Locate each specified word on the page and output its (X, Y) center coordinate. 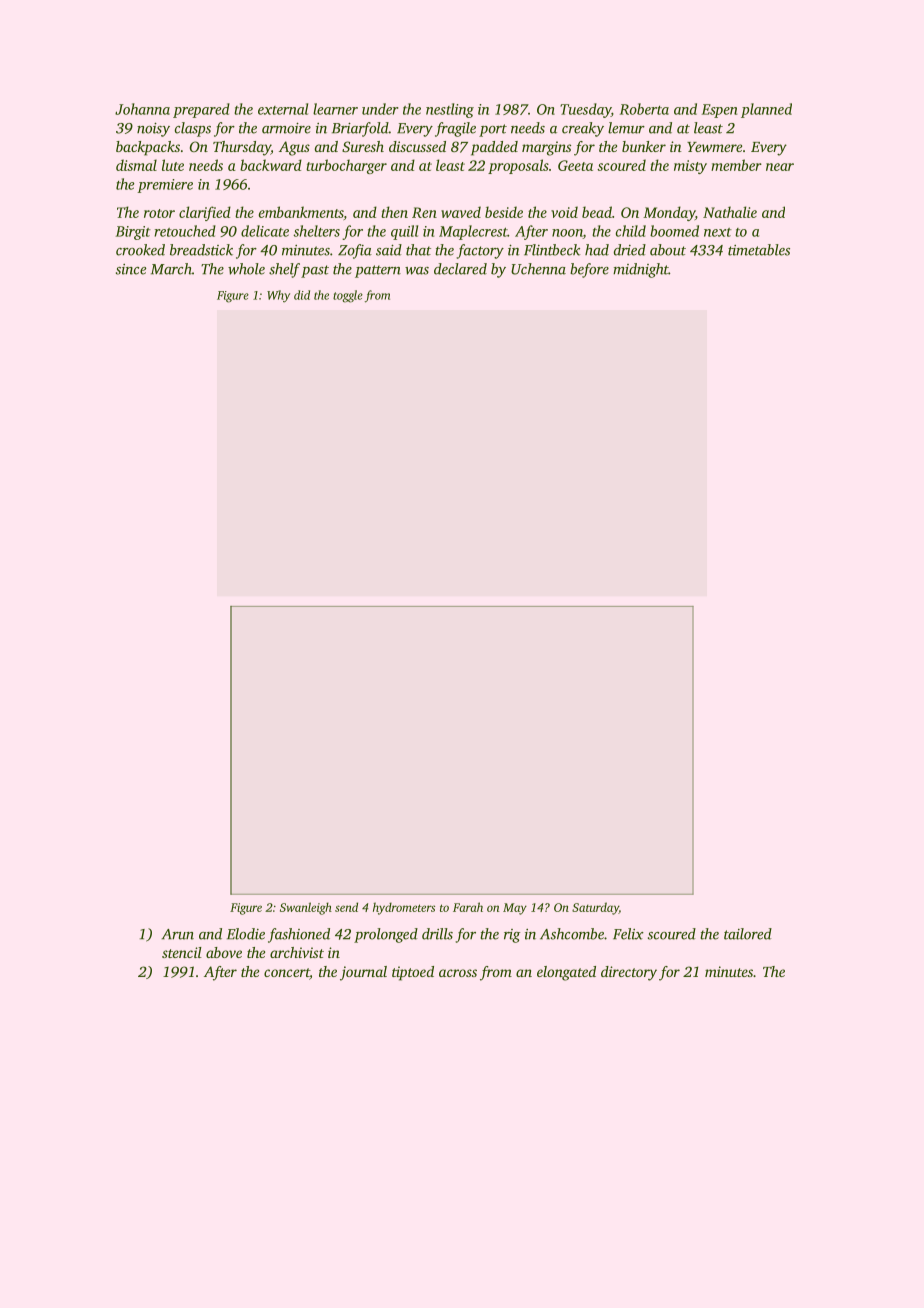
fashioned (299, 935)
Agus (294, 148)
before (589, 270)
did (302, 295)
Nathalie (730, 212)
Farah (468, 907)
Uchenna (538, 269)
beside (504, 212)
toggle (348, 296)
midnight (641, 270)
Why (278, 296)
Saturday (595, 908)
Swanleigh (306, 908)
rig (512, 936)
